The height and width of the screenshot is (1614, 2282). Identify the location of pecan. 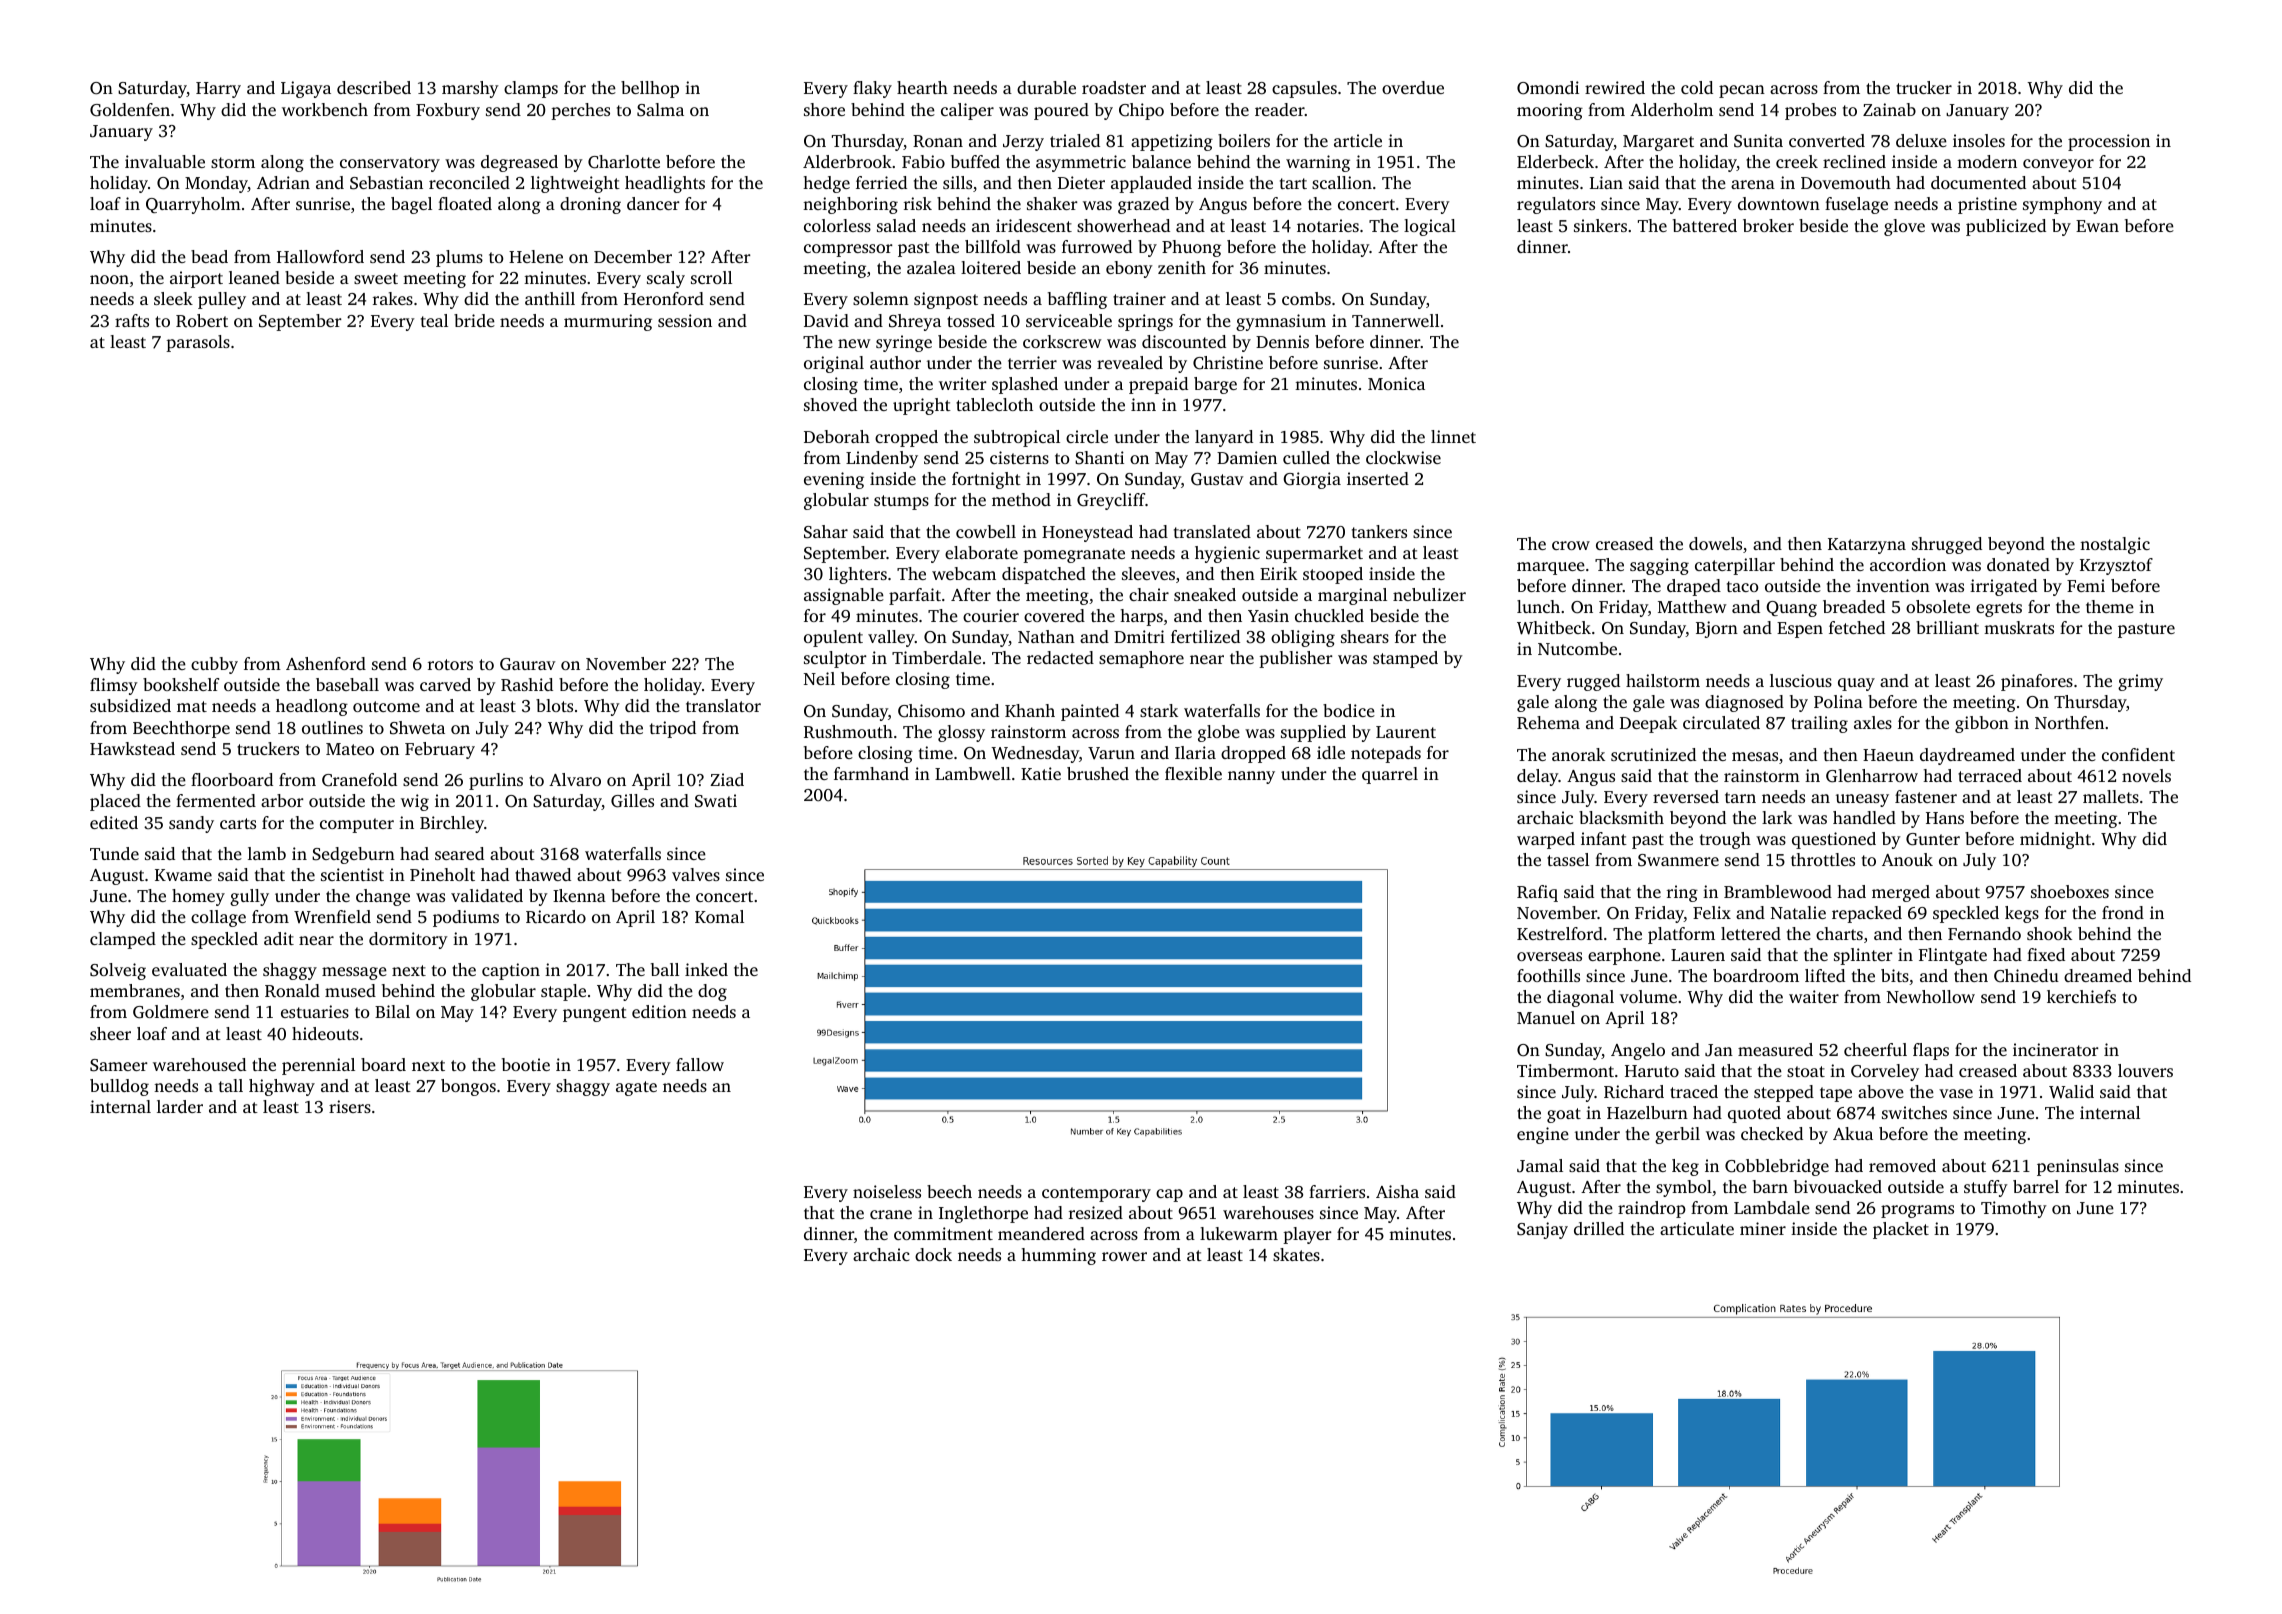
(1742, 91).
